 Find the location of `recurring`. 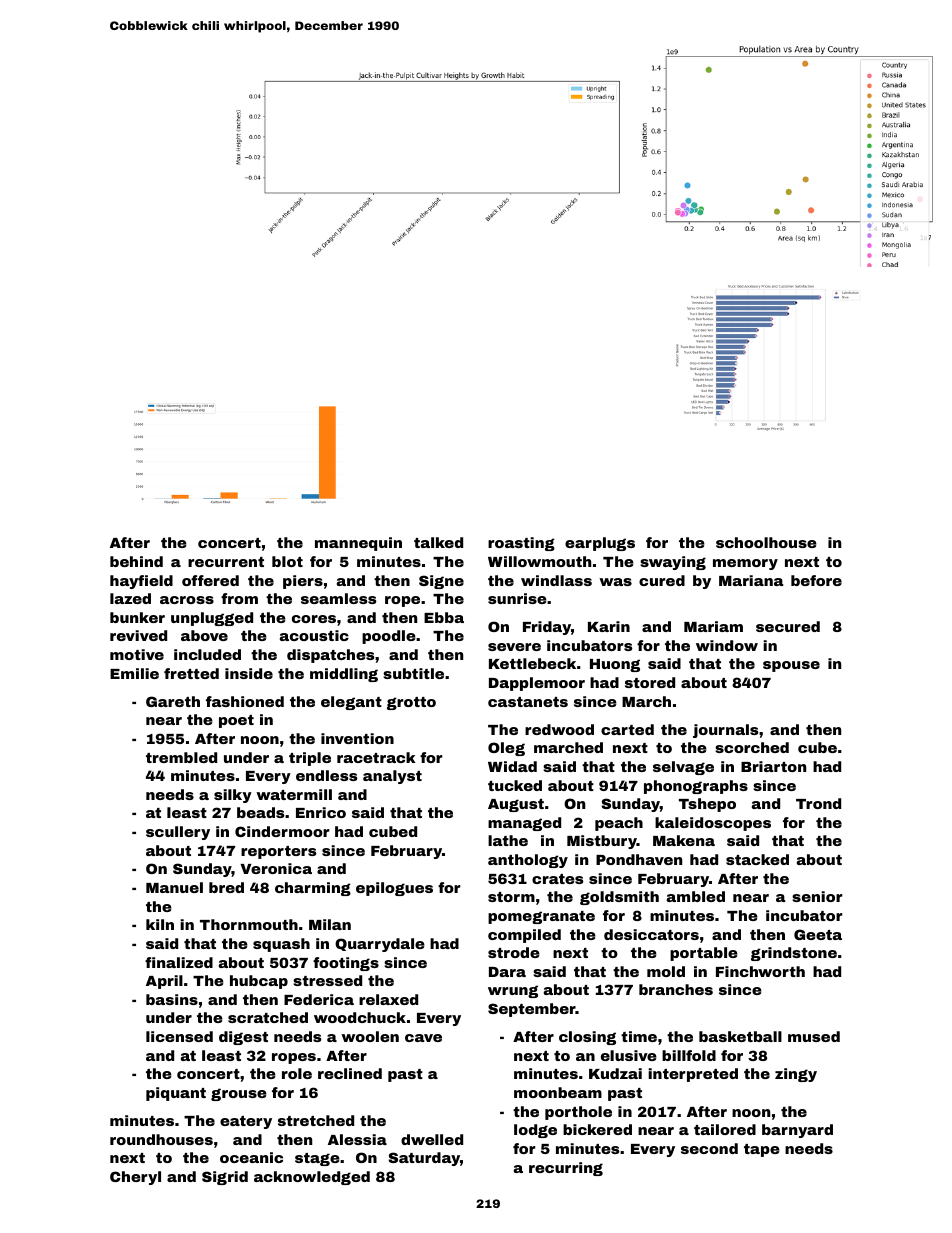

recurring is located at coordinates (566, 1169).
